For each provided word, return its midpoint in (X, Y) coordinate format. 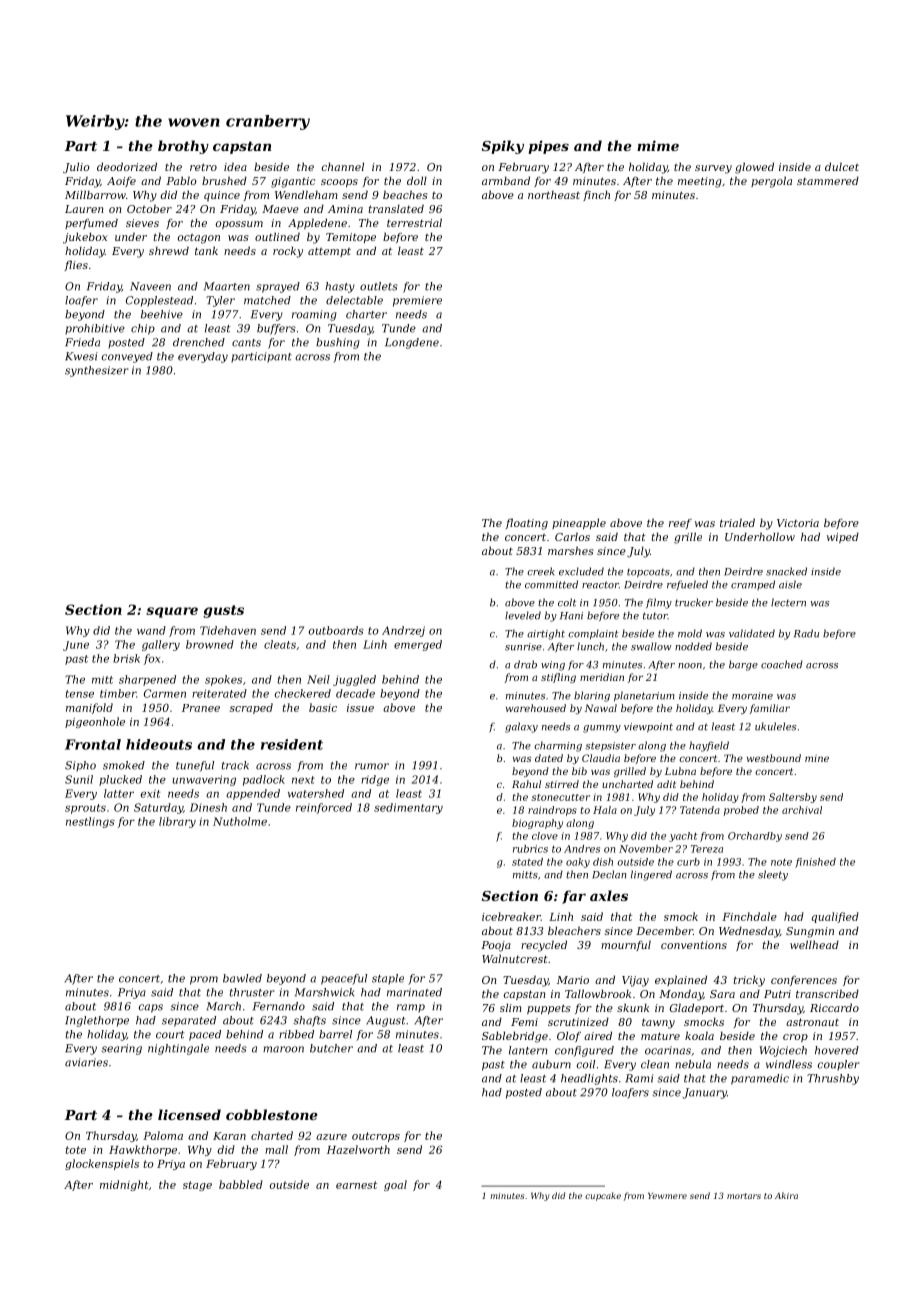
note (781, 862)
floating (527, 524)
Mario (573, 980)
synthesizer (97, 371)
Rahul (526, 784)
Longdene (412, 343)
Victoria (798, 523)
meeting (700, 182)
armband (506, 180)
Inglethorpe (97, 1021)
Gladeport (697, 1008)
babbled (241, 1184)
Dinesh (208, 807)
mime (658, 145)
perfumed (91, 223)
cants (246, 343)
